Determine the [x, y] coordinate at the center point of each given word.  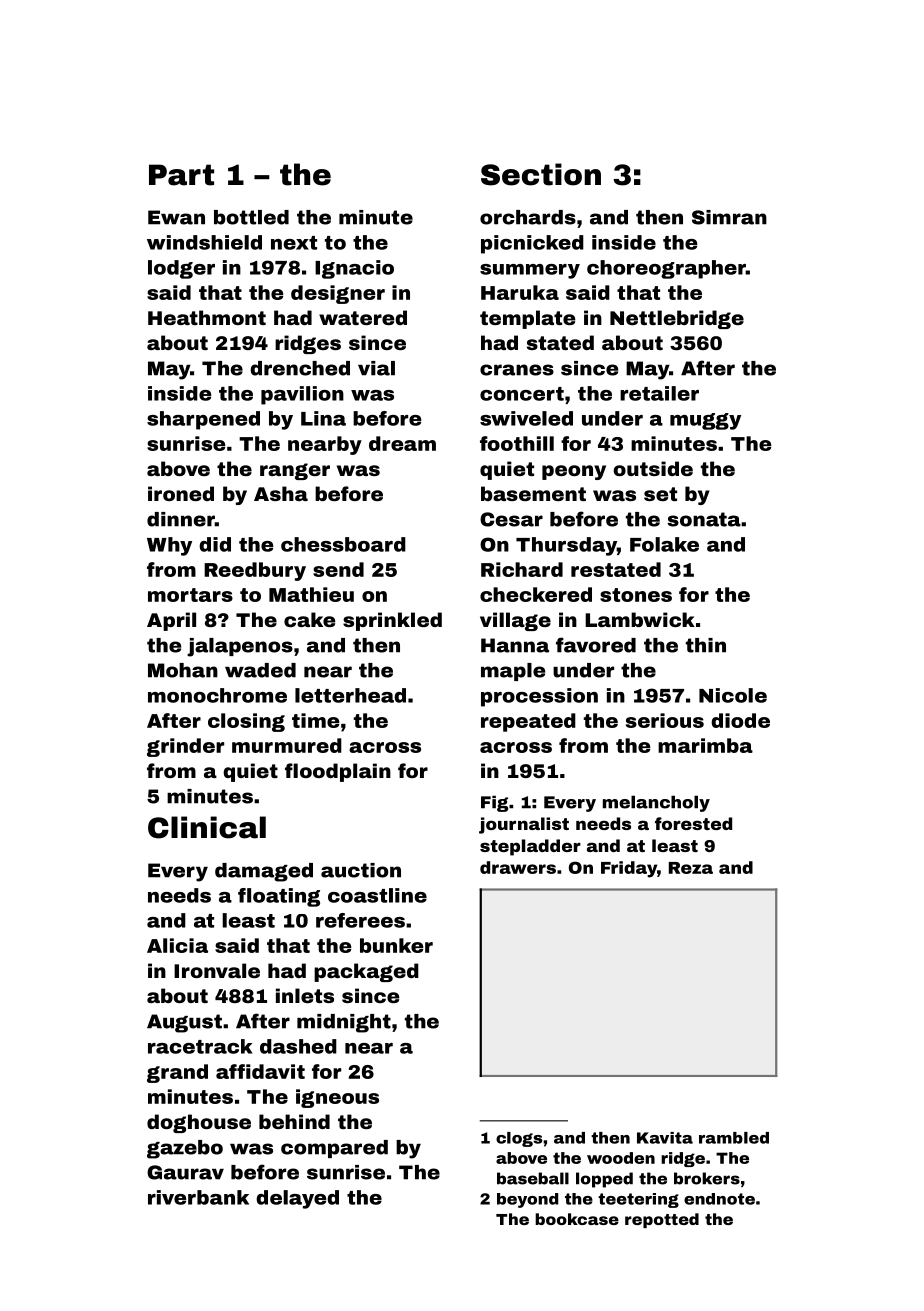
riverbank [198, 1197]
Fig [494, 803]
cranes [517, 370]
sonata [704, 519]
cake [309, 619]
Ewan [176, 217]
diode [740, 720]
